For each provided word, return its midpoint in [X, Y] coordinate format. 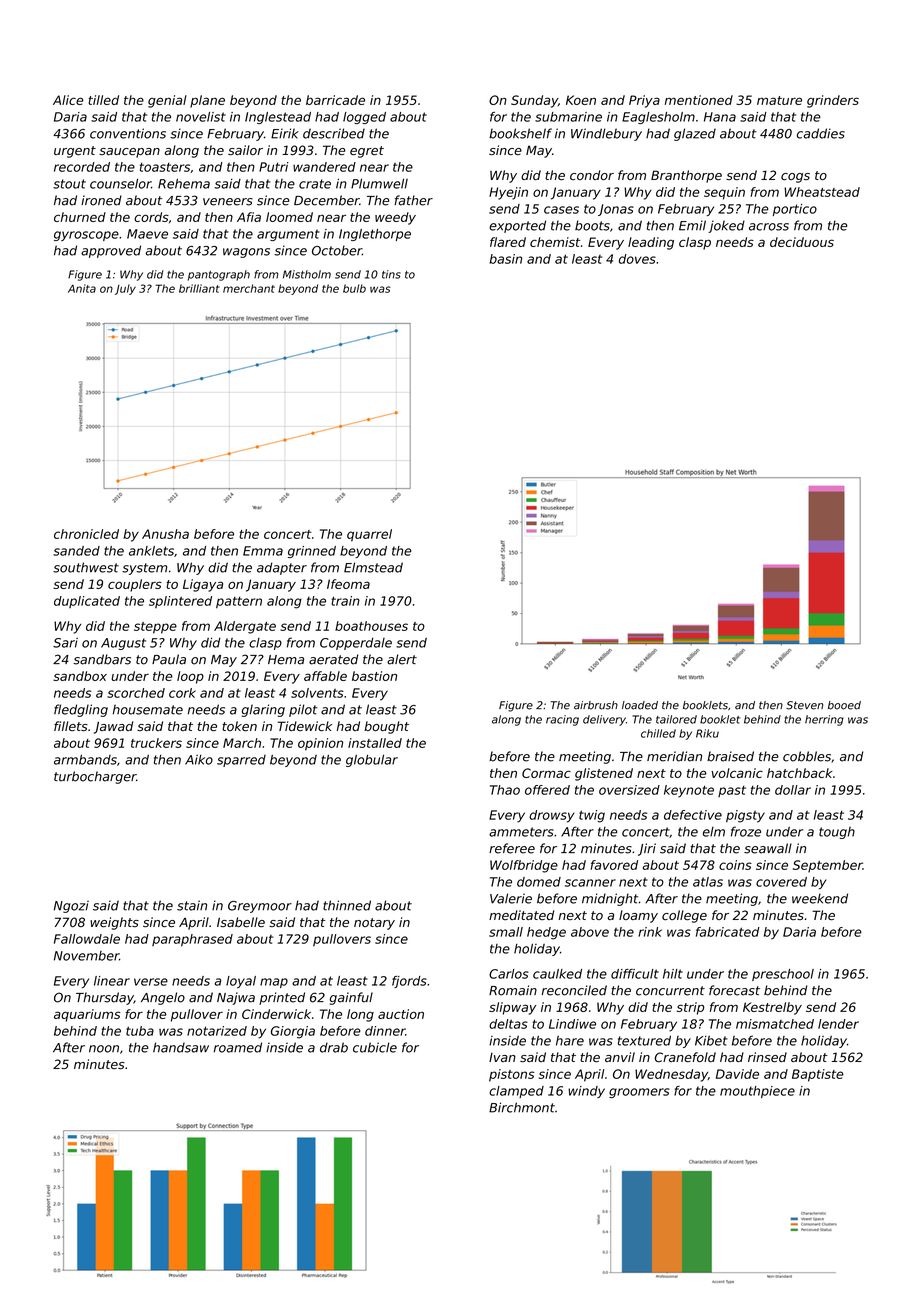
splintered [180, 602]
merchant [249, 288]
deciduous [802, 242]
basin [505, 259]
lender [838, 1024]
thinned [347, 905]
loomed [289, 217]
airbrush [596, 705]
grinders [833, 101]
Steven [804, 705]
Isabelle [241, 922]
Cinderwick [276, 1014]
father [413, 200]
